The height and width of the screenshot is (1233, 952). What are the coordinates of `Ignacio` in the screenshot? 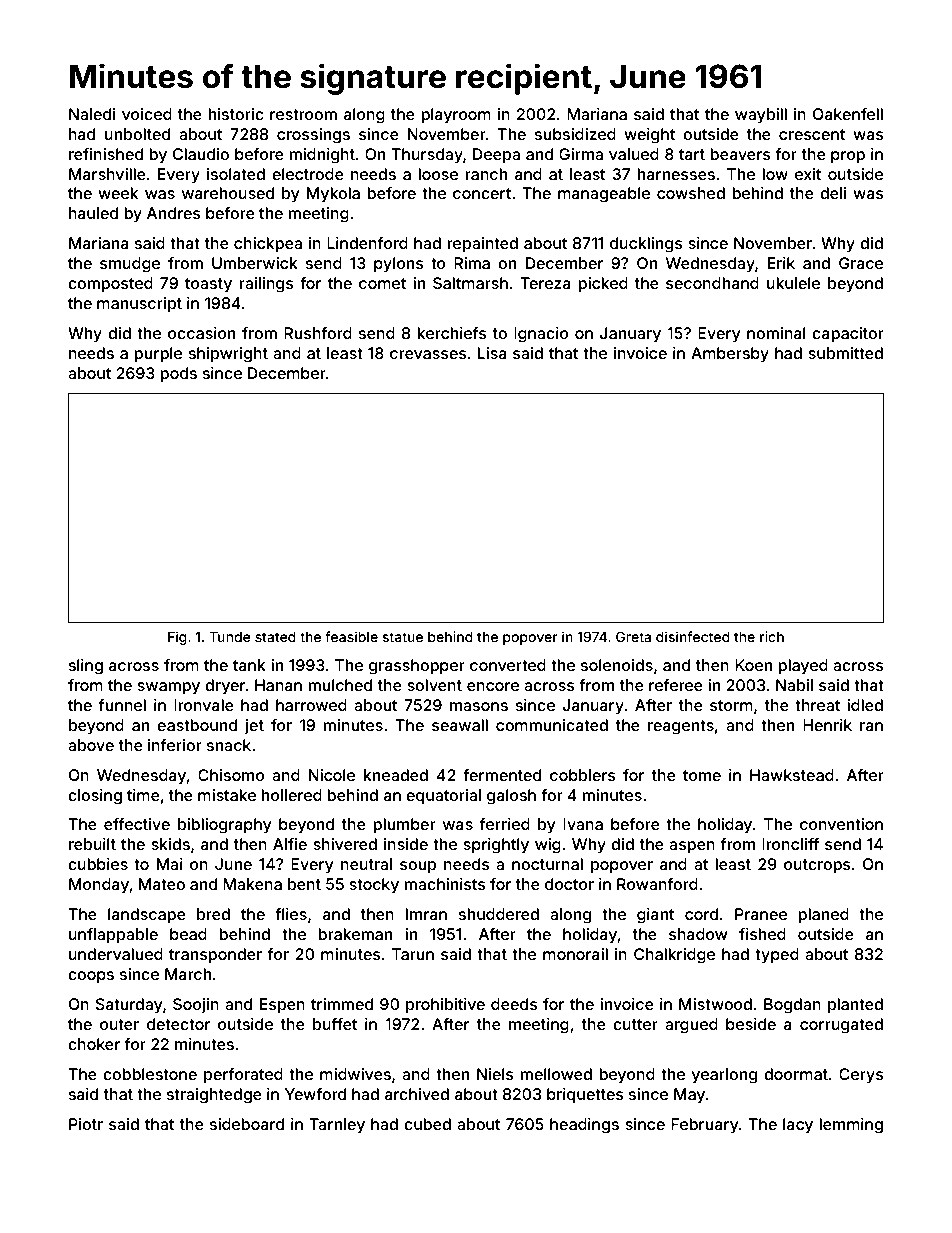 It's located at (541, 335).
